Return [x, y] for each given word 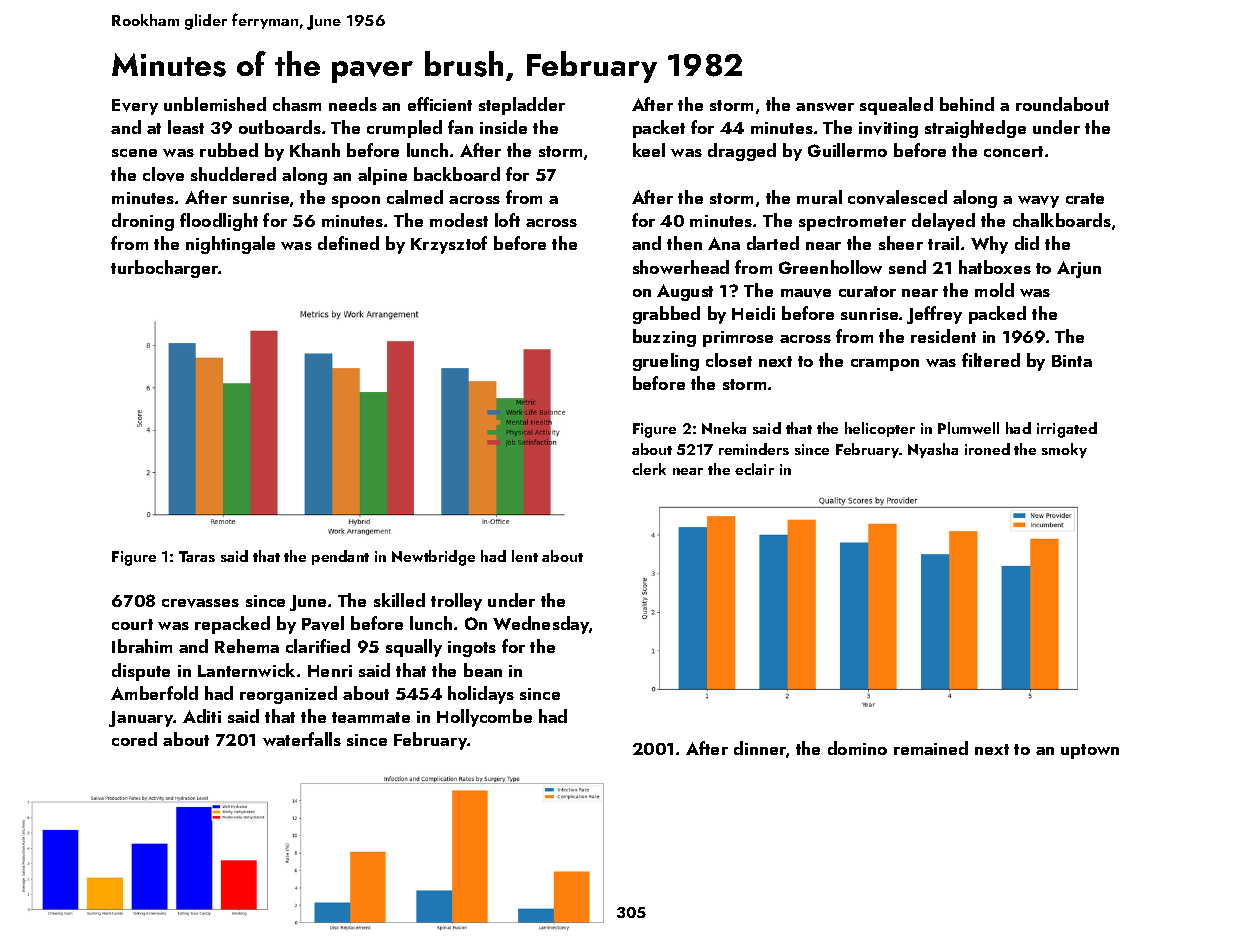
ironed [987, 449]
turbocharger [165, 269]
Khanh [315, 150]
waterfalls [302, 739]
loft [507, 220]
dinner [760, 748]
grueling [666, 362]
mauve [806, 293]
